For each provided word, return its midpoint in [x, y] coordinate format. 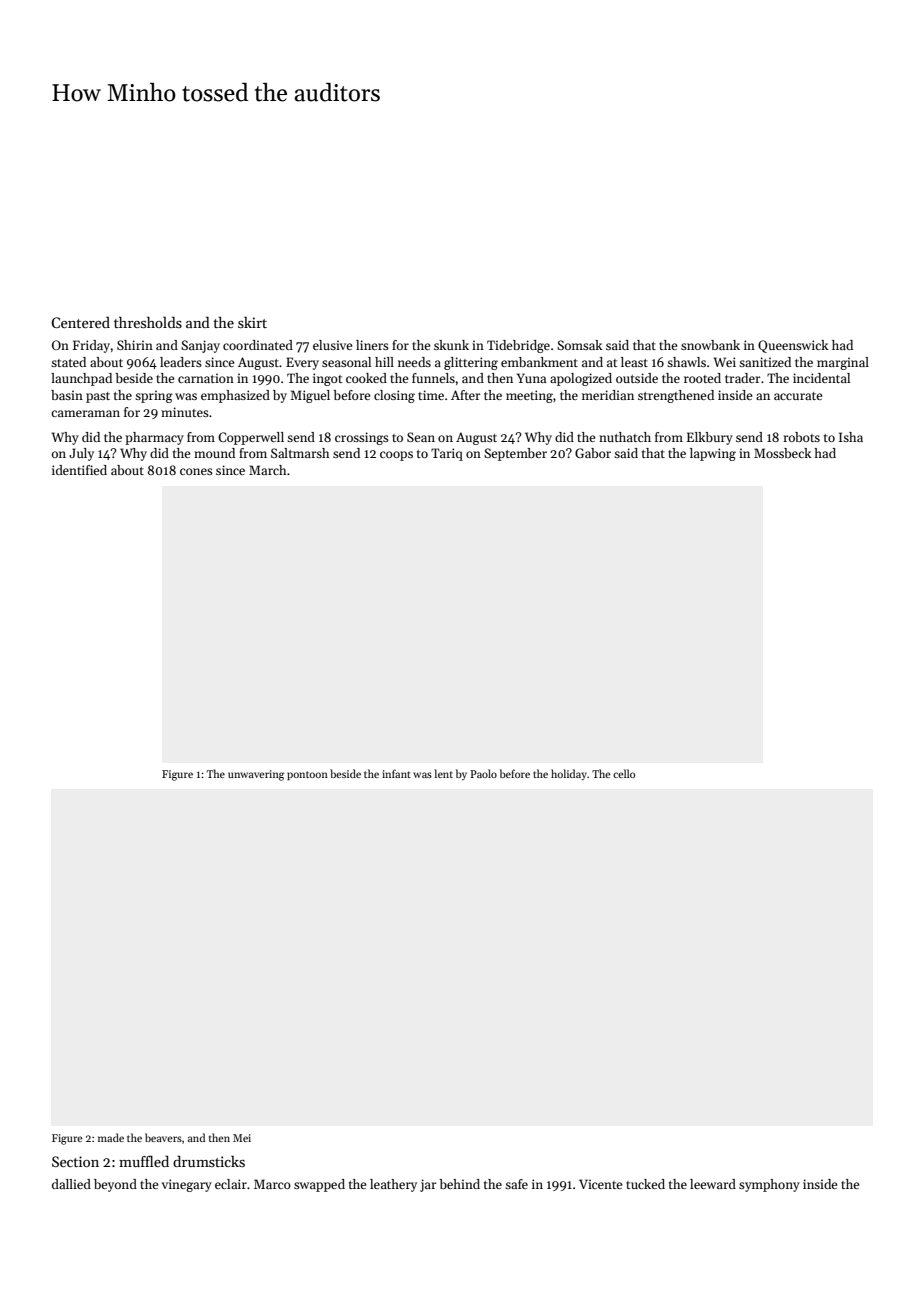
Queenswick [793, 346]
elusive [332, 345]
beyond [115, 1185]
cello [624, 773]
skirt [252, 322]
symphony [769, 1185]
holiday [569, 774]
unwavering [256, 775]
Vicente [600, 1184]
